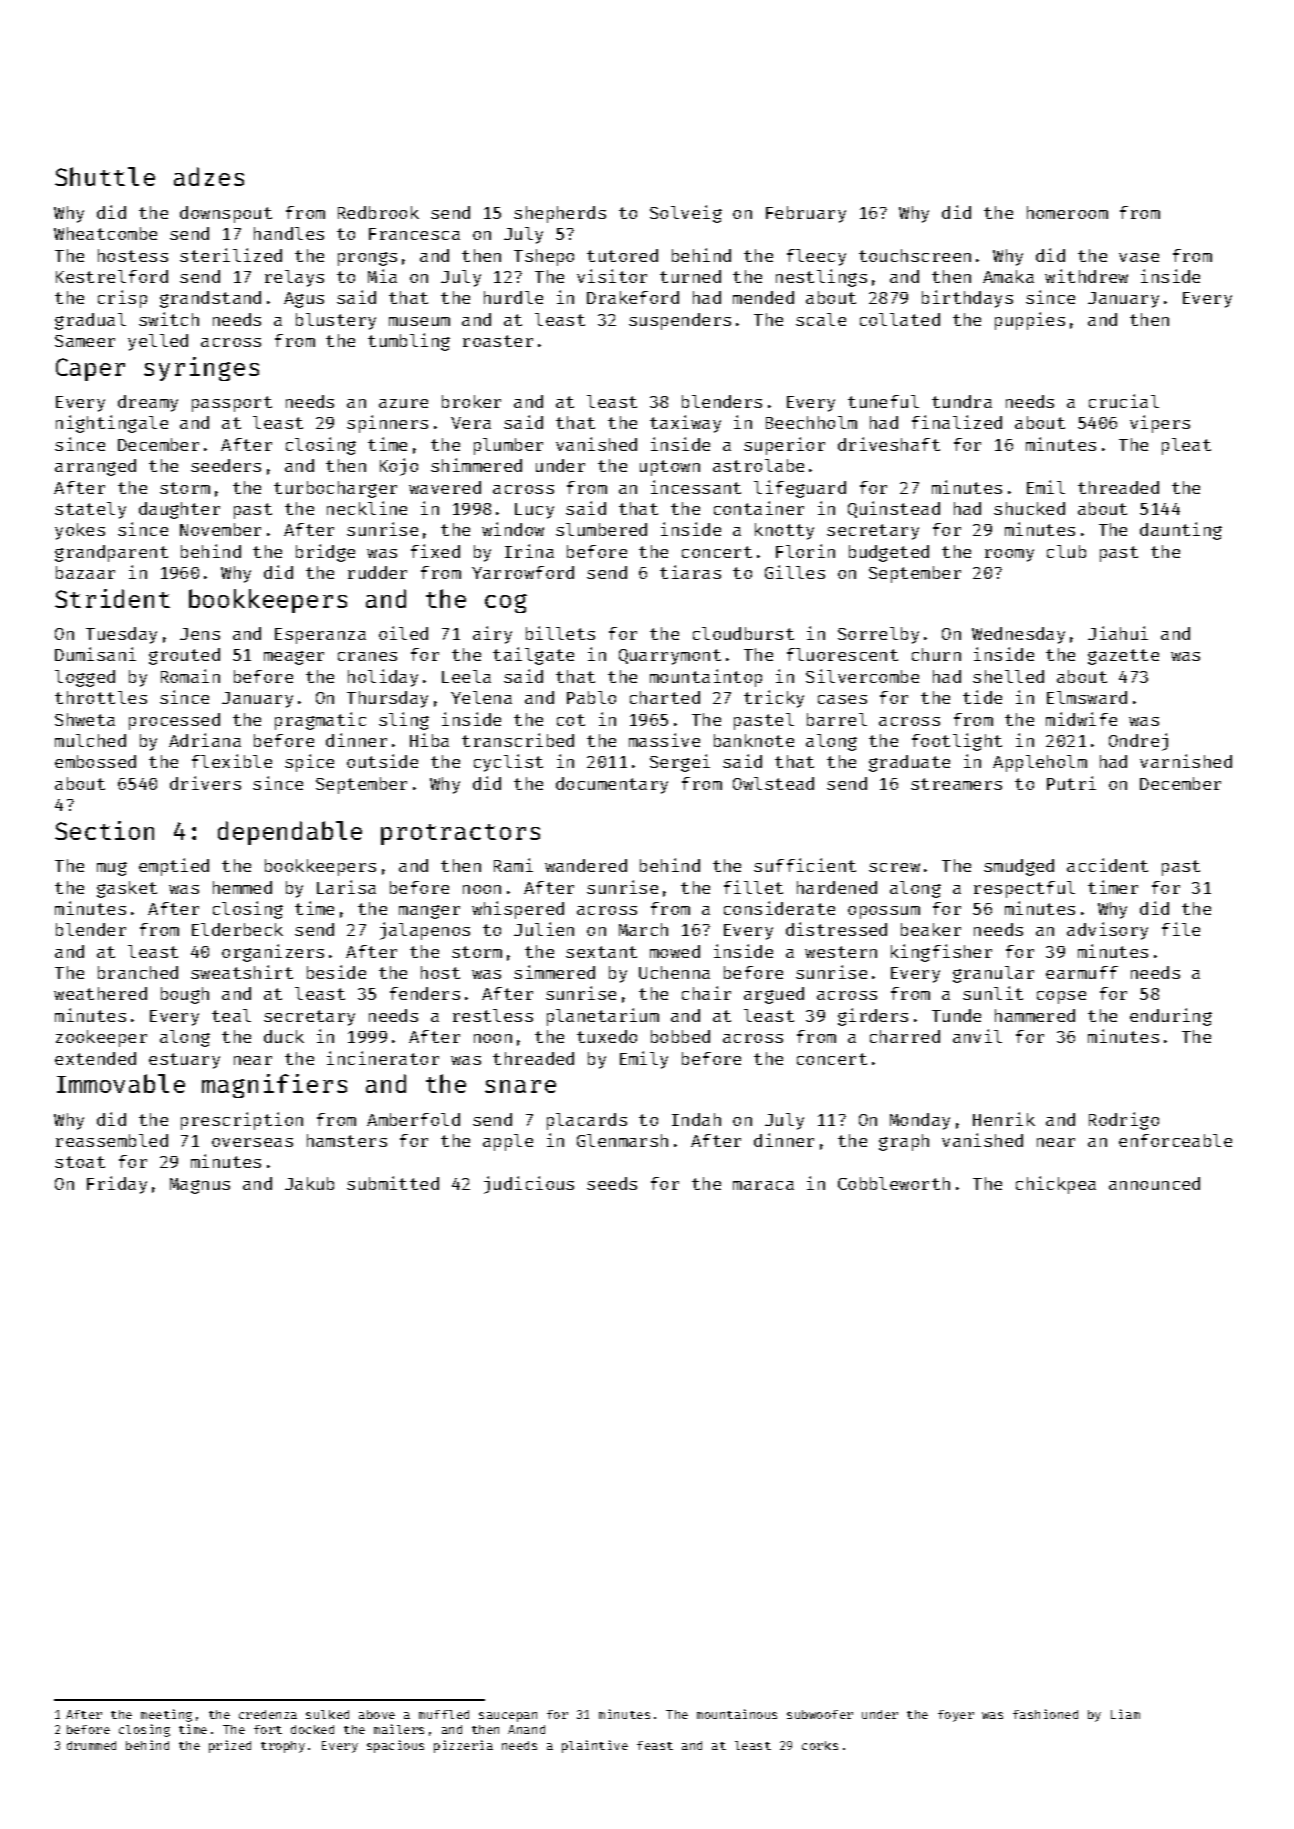 Image resolution: width=1294 pixels, height=1829 pixels. Describe the element at coordinates (91, 1745) in the screenshot. I see `drummed` at that location.
